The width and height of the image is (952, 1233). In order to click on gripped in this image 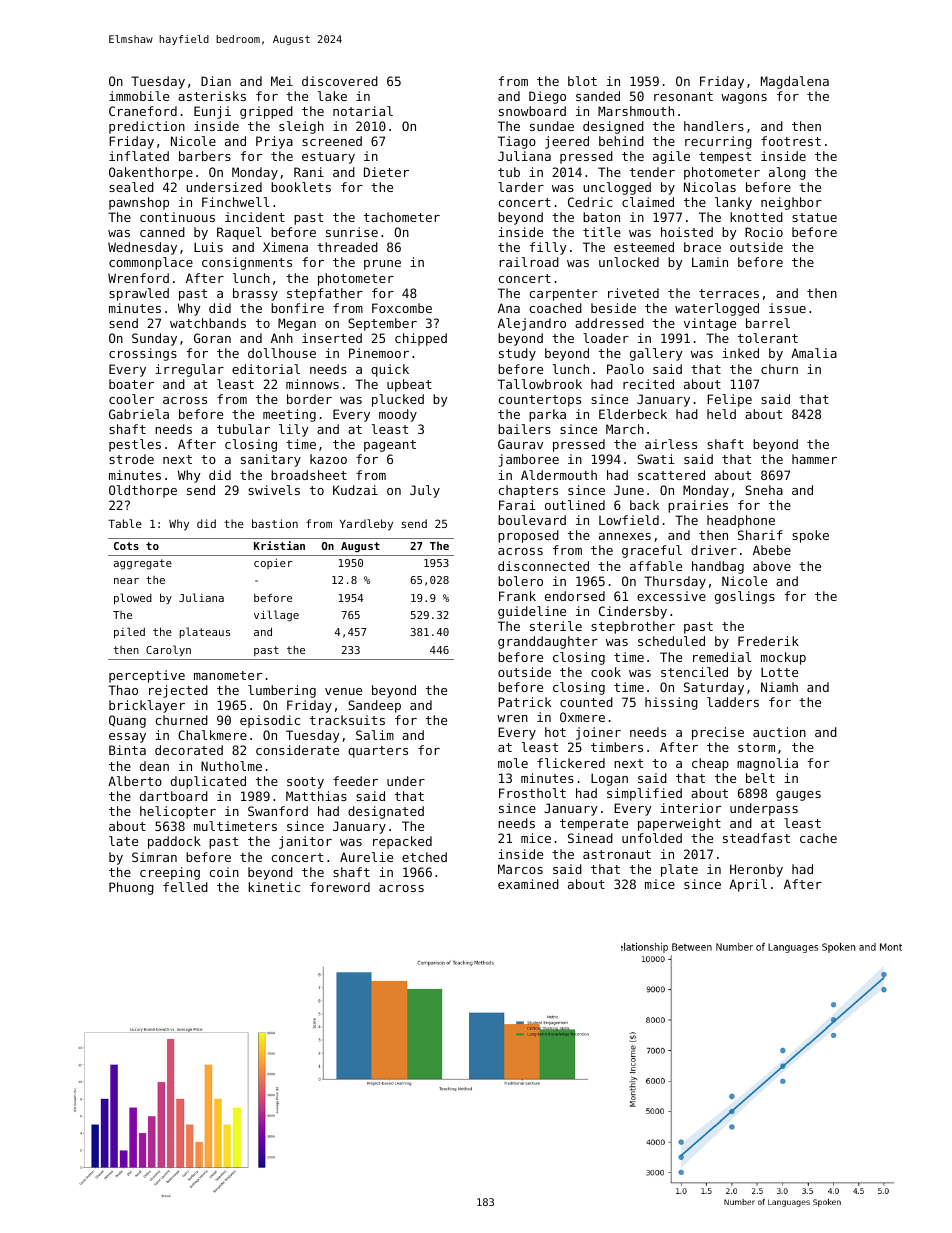, I will do `click(266, 112)`.
